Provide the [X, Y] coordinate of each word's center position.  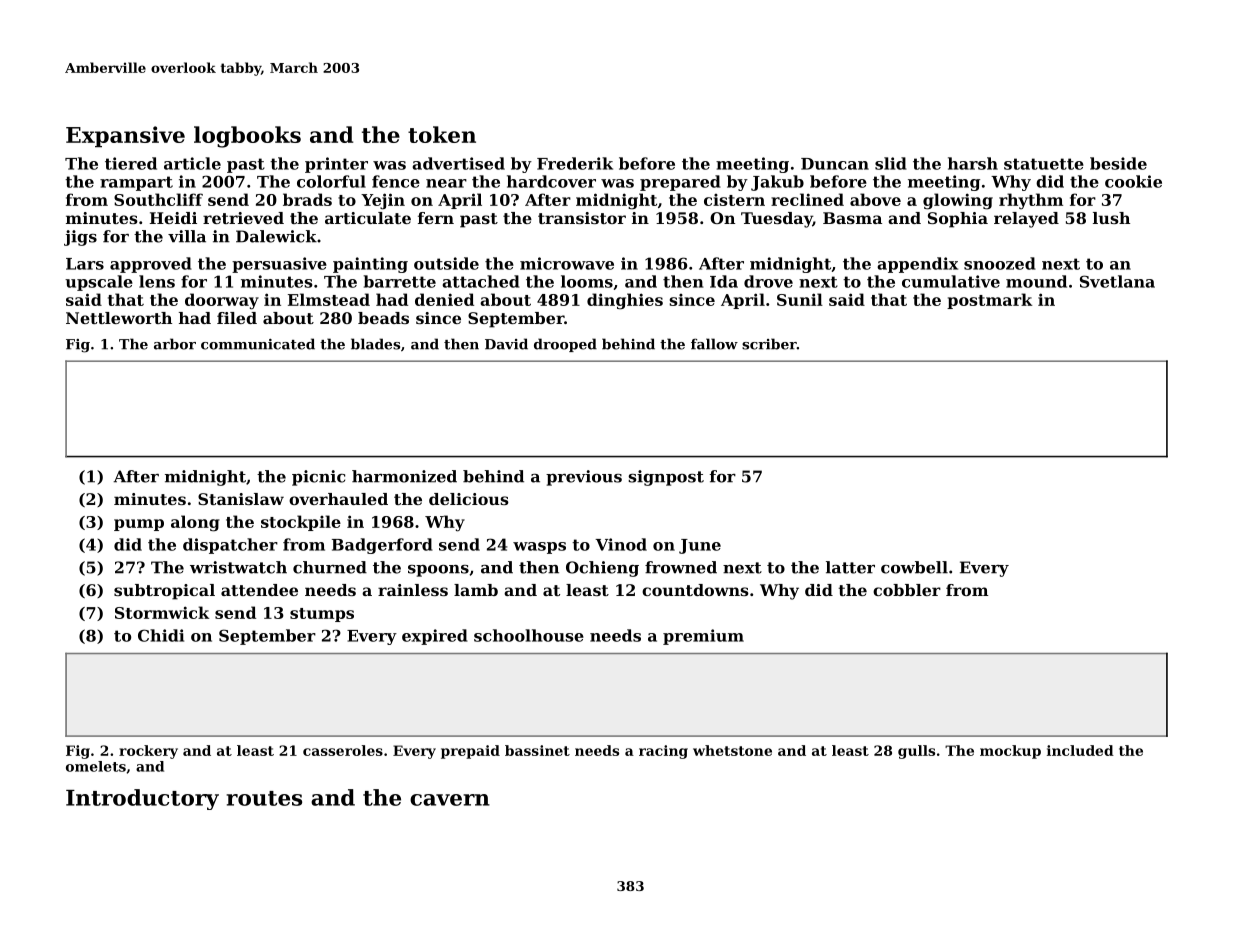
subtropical [164, 592]
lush [1111, 218]
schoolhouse [529, 635]
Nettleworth [119, 318]
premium [703, 637]
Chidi [161, 635]
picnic [318, 478]
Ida [724, 281]
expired [435, 637]
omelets [96, 766]
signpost [666, 478]
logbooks [247, 137]
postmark [989, 301]
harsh [973, 163]
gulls [916, 752]
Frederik [575, 163]
